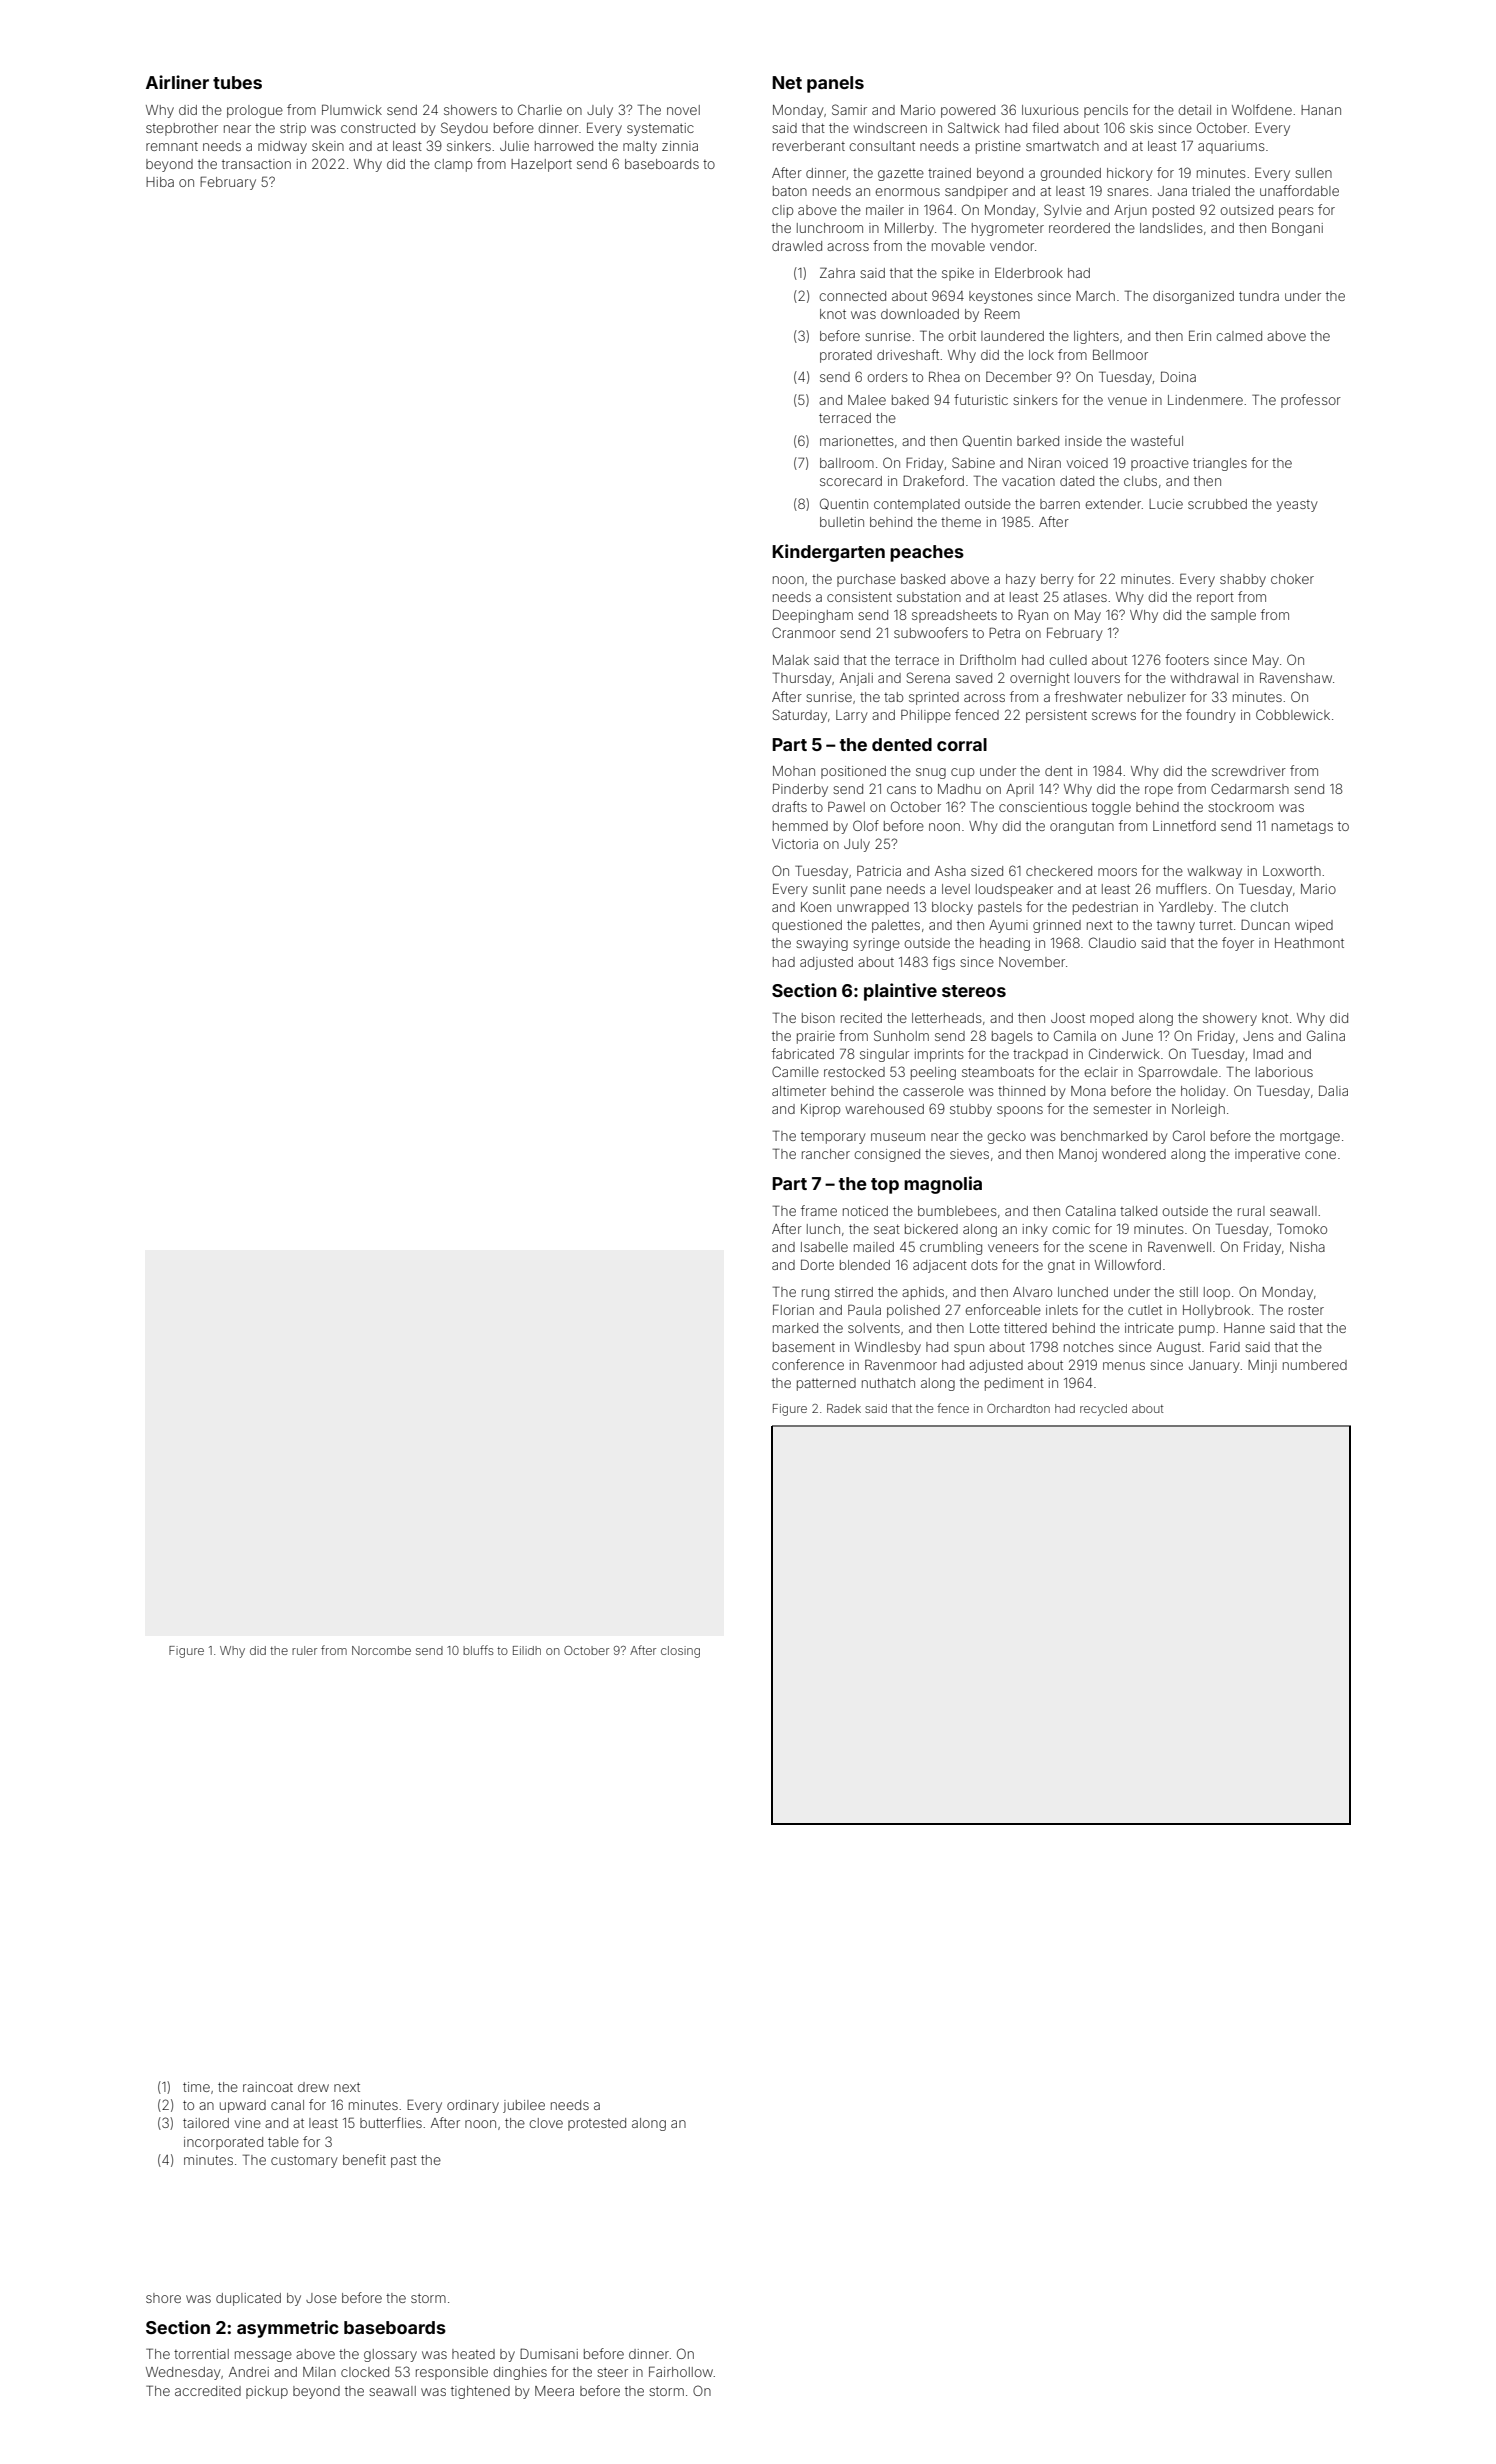  Describe the element at coordinates (1320, 1155) in the screenshot. I see `cone` at that location.
